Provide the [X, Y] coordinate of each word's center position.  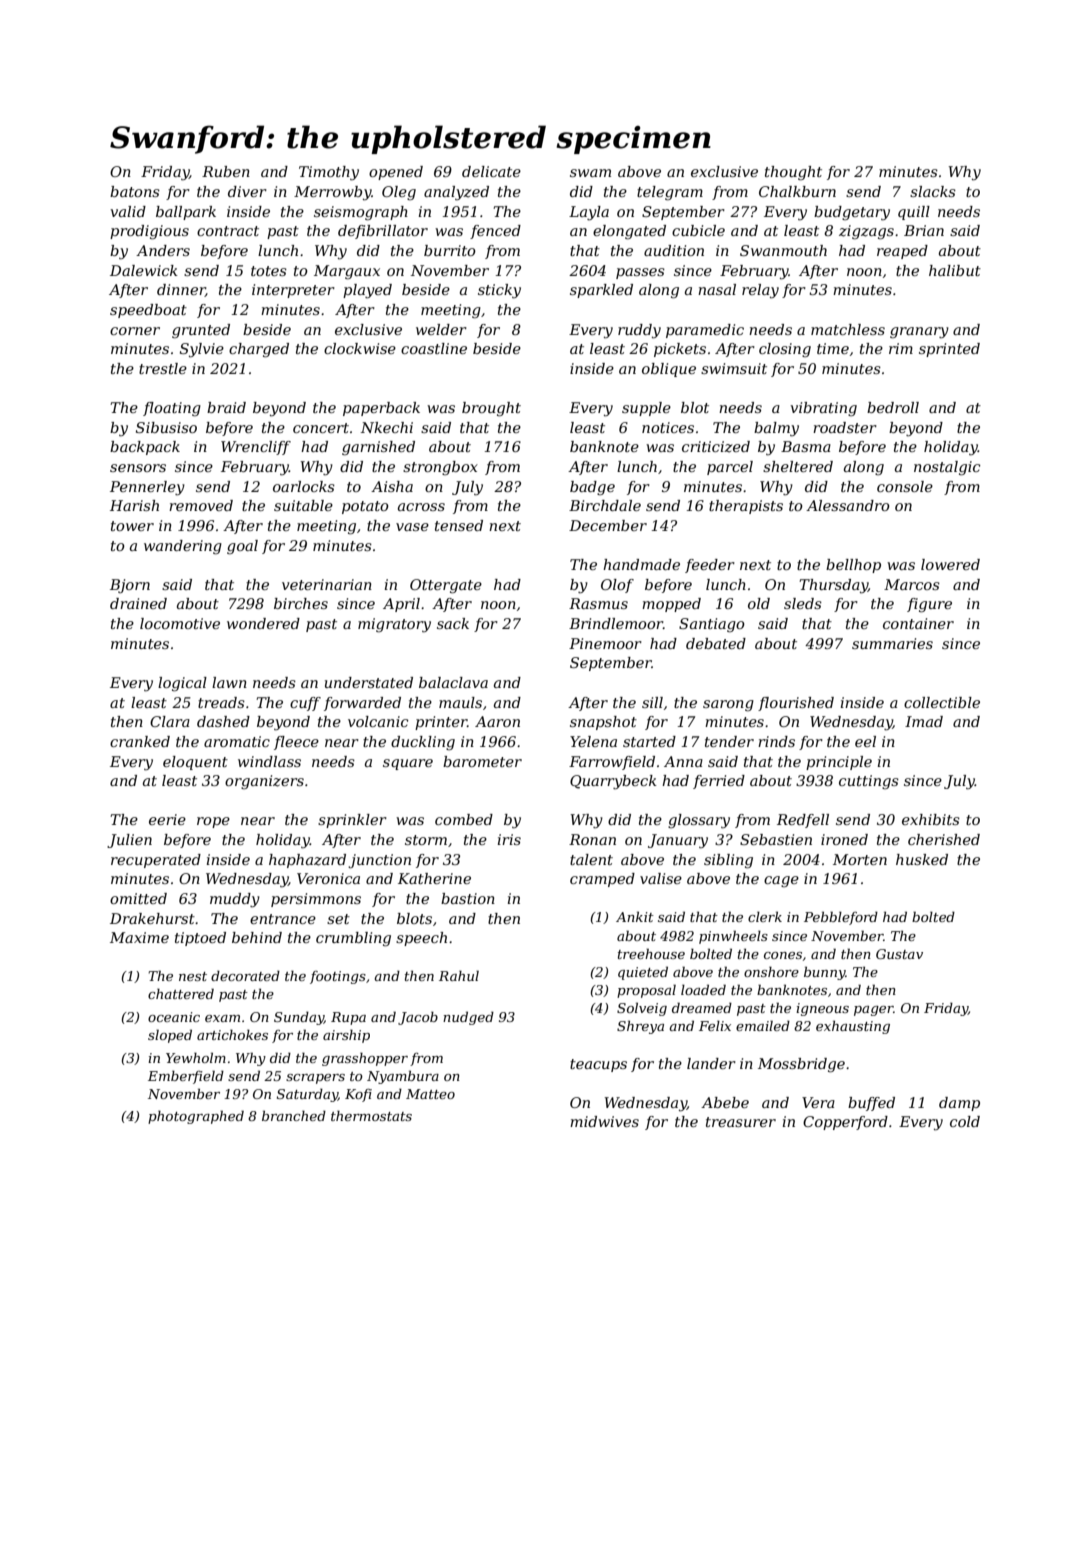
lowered [950, 564]
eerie [167, 819]
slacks [933, 191]
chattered [181, 993]
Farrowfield [612, 763]
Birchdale [605, 505]
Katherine [434, 878]
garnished [378, 448]
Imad [924, 721]
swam [590, 173]
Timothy [329, 173]
